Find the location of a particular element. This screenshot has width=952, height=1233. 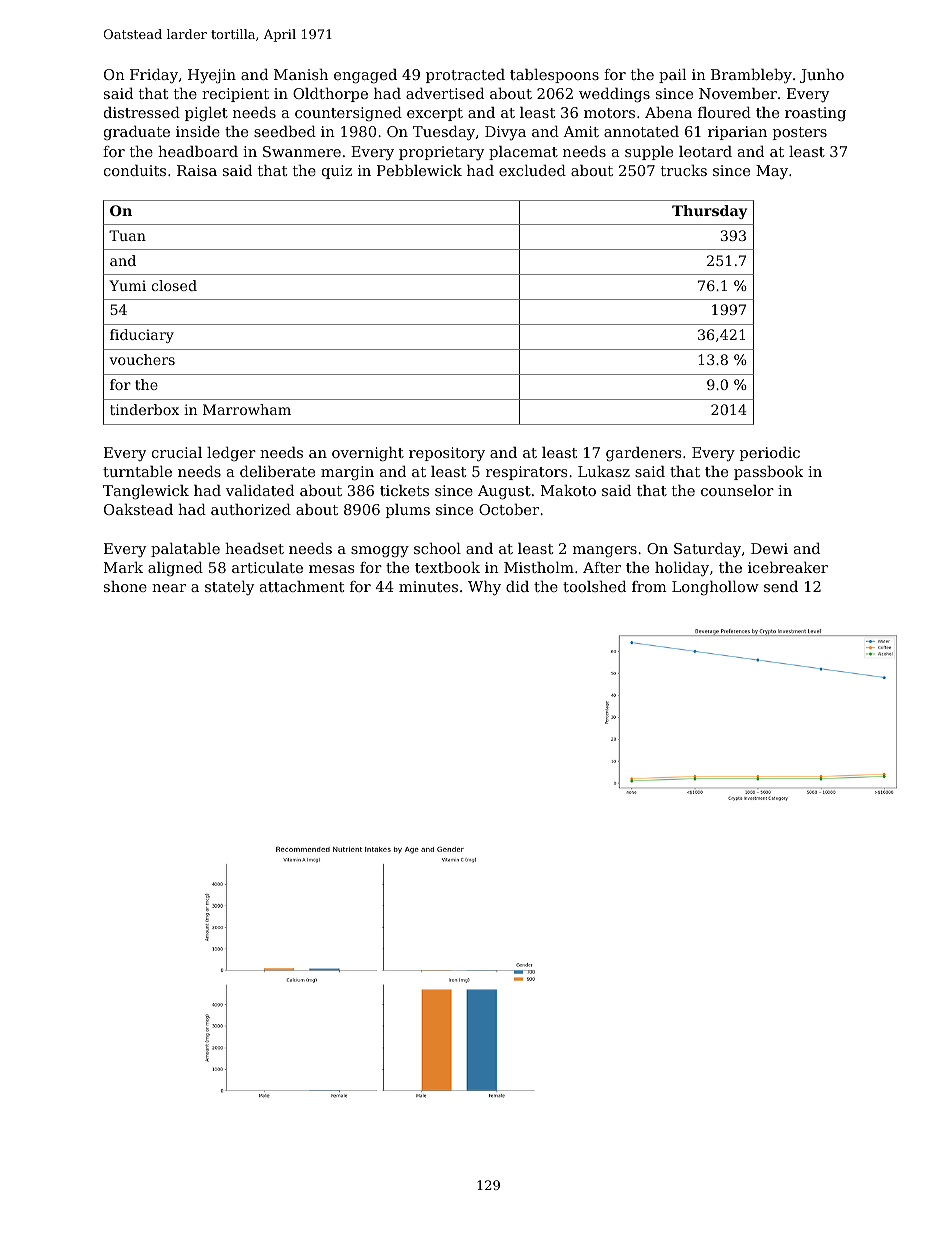

pail is located at coordinates (672, 76).
